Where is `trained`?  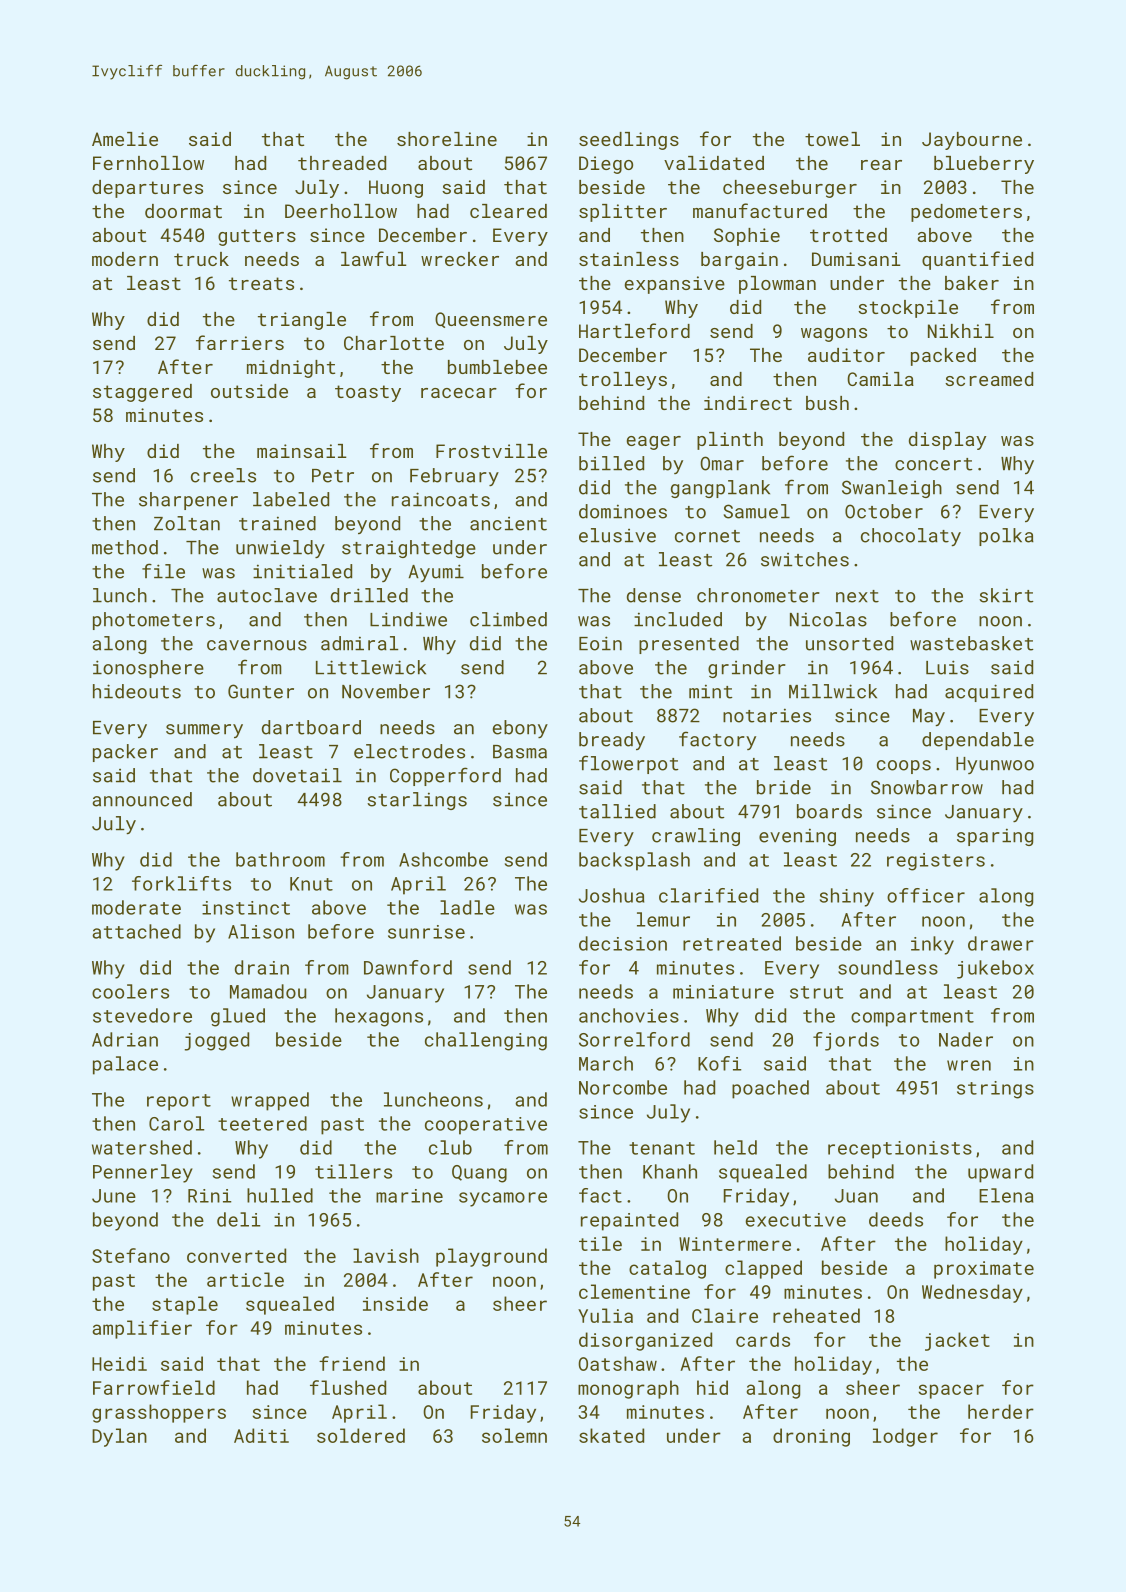
trained is located at coordinates (277, 523).
